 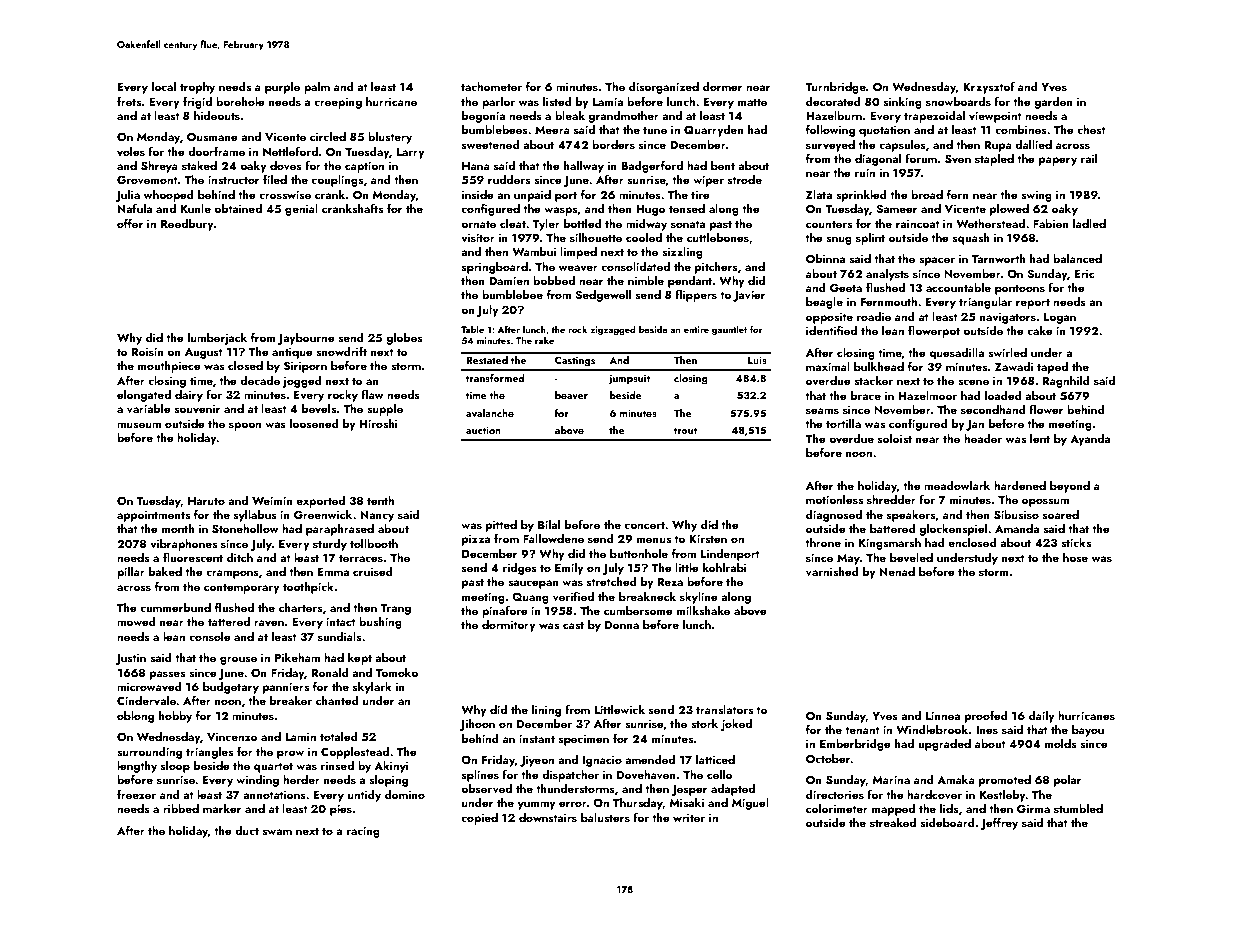 I want to click on mowed, so click(x=136, y=621).
